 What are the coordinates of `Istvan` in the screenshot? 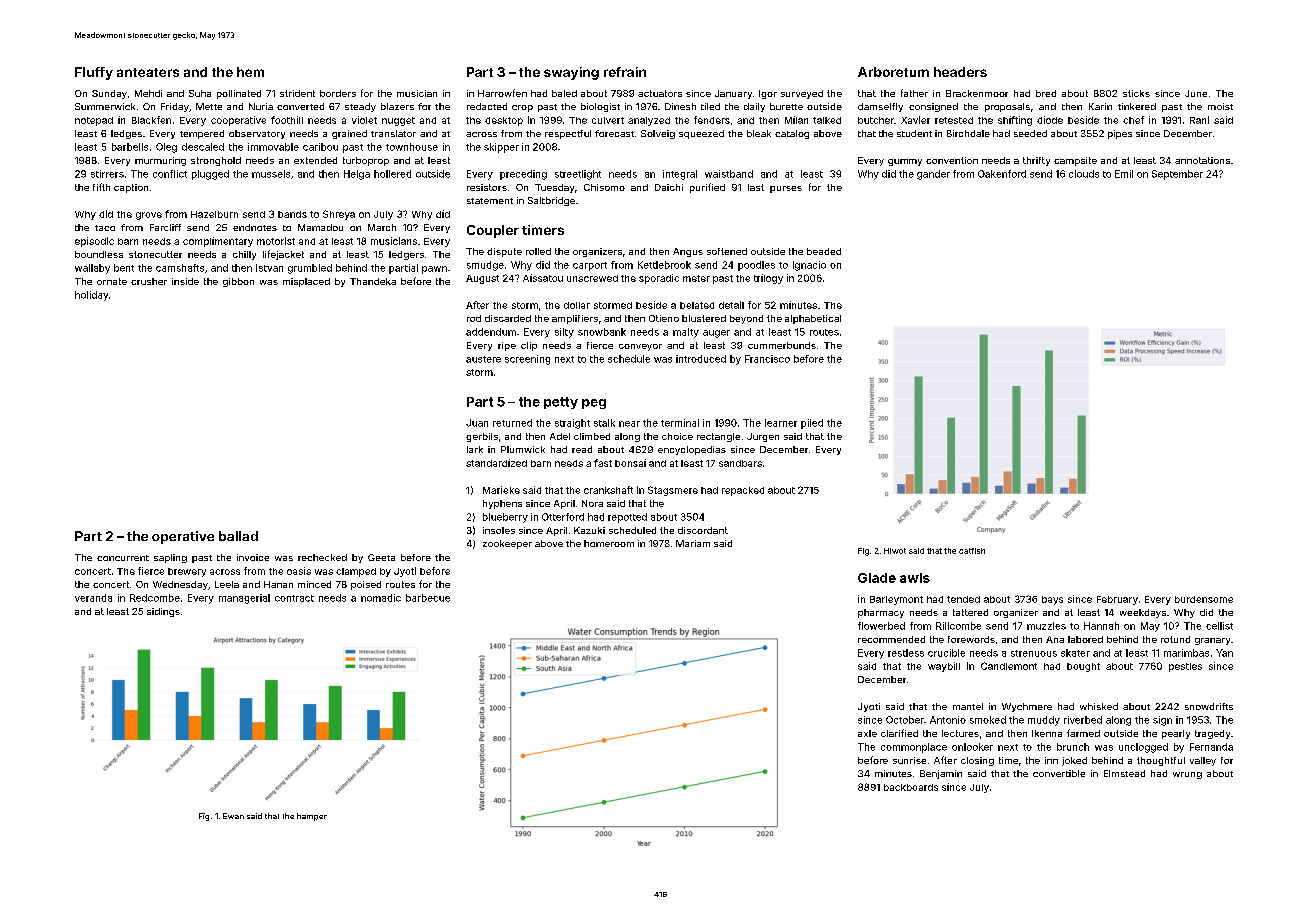 It's located at (269, 268).
